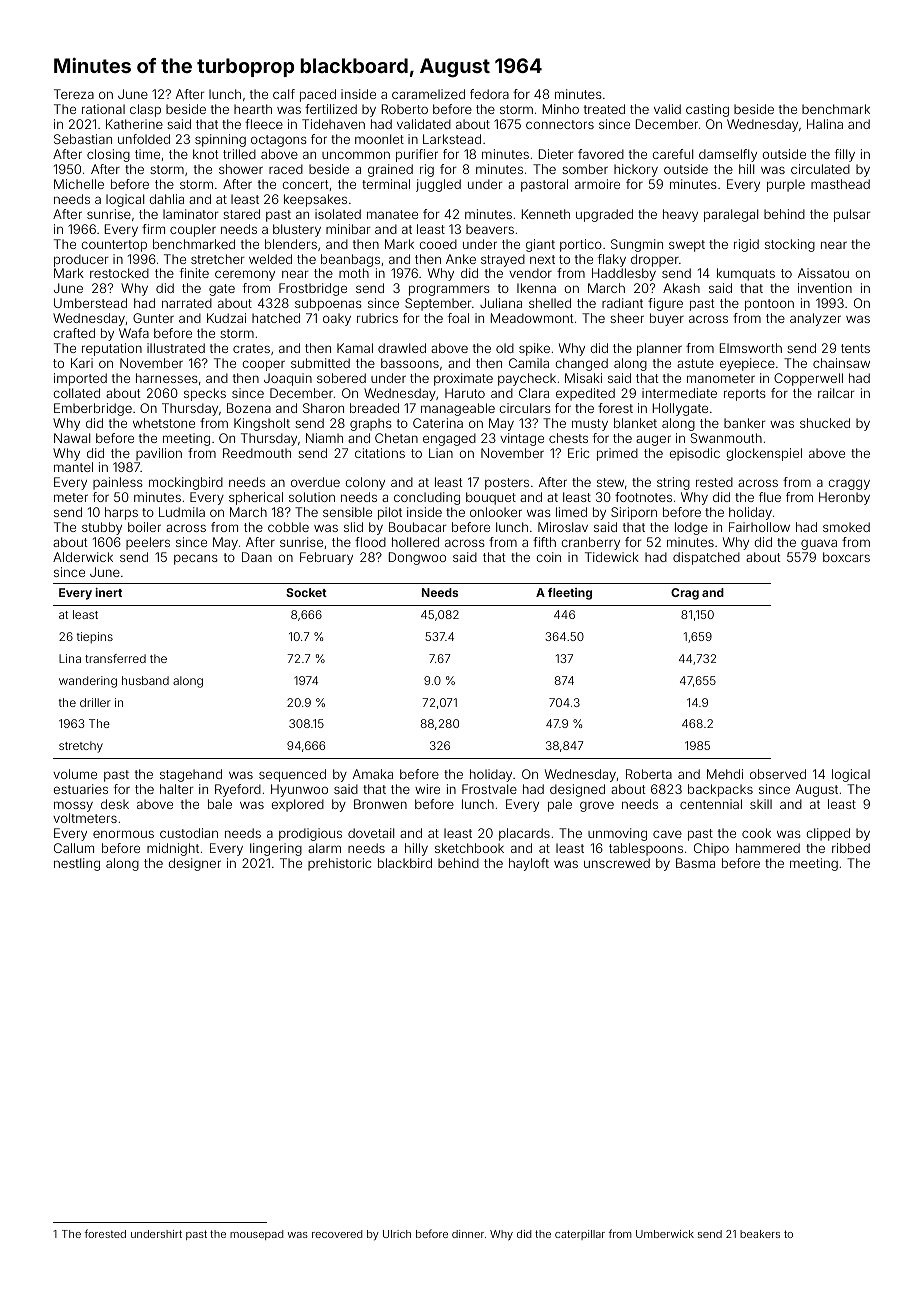  Describe the element at coordinates (74, 94) in the screenshot. I see `Tereza` at that location.
